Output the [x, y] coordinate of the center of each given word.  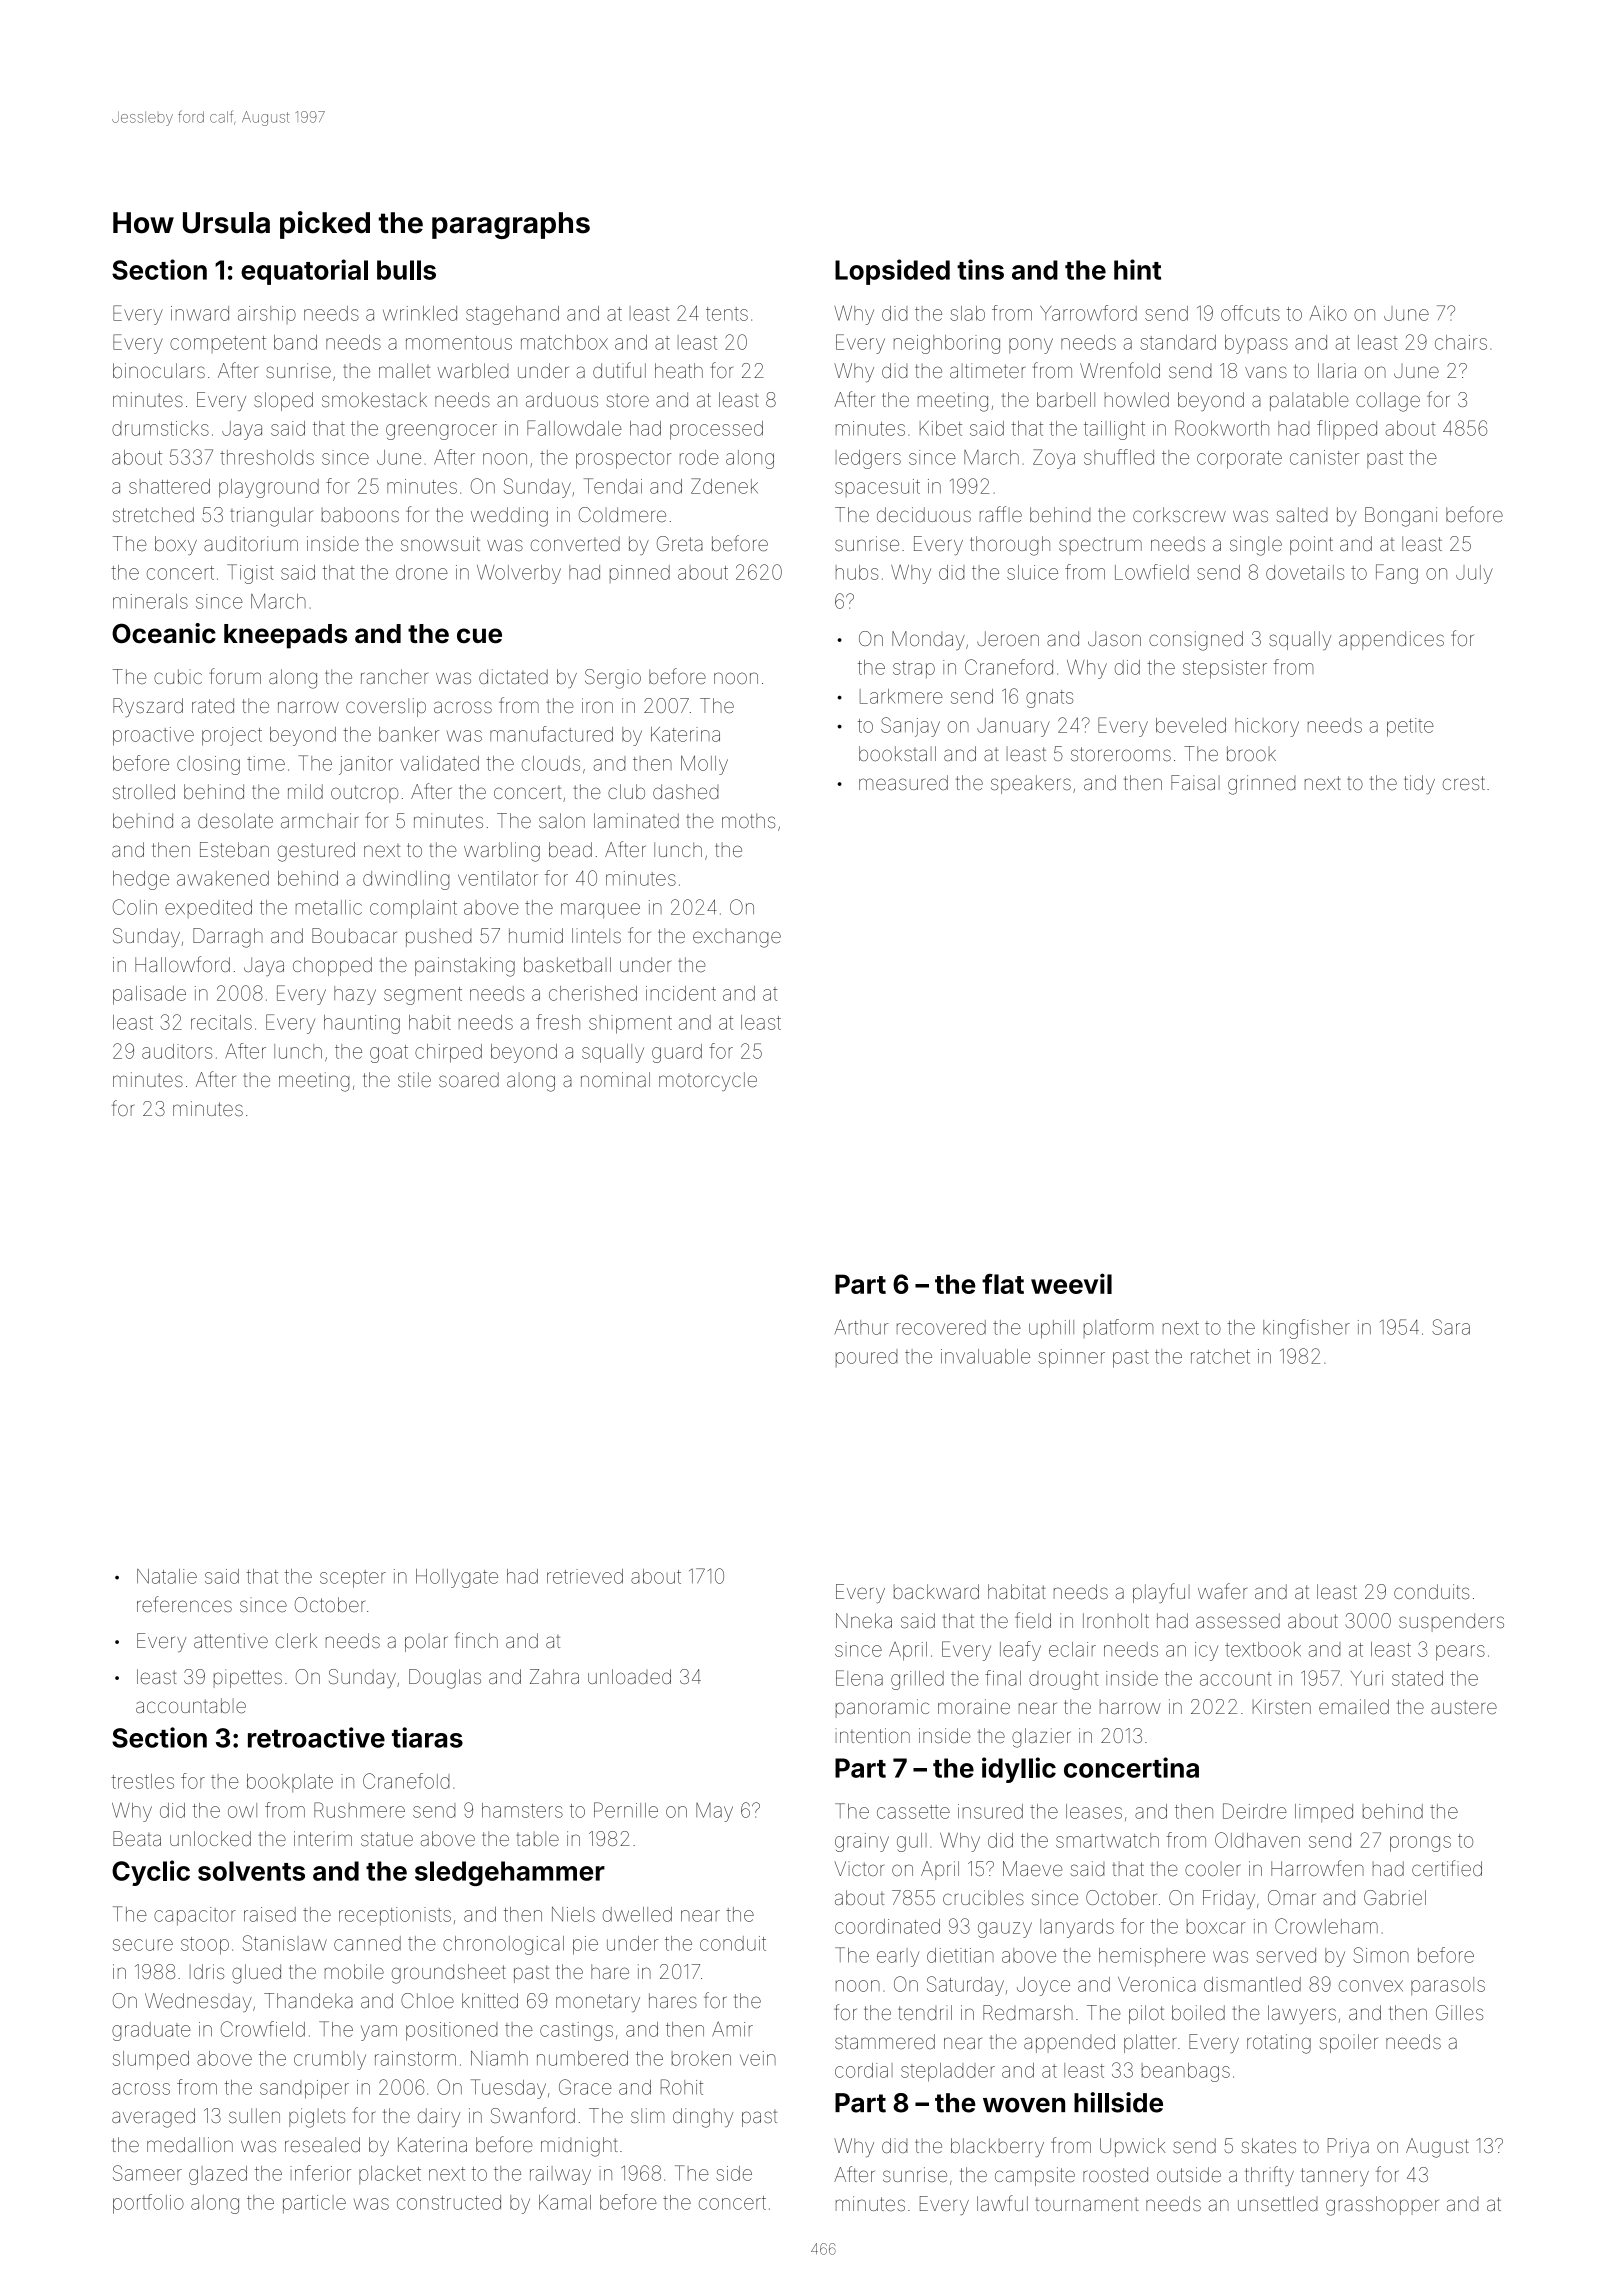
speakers [1031, 784]
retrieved [585, 1576]
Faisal [1195, 782]
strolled [144, 791]
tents [727, 314]
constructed [449, 2202]
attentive [231, 1640]
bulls [406, 270]
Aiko [1328, 313]
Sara [1451, 1327]
